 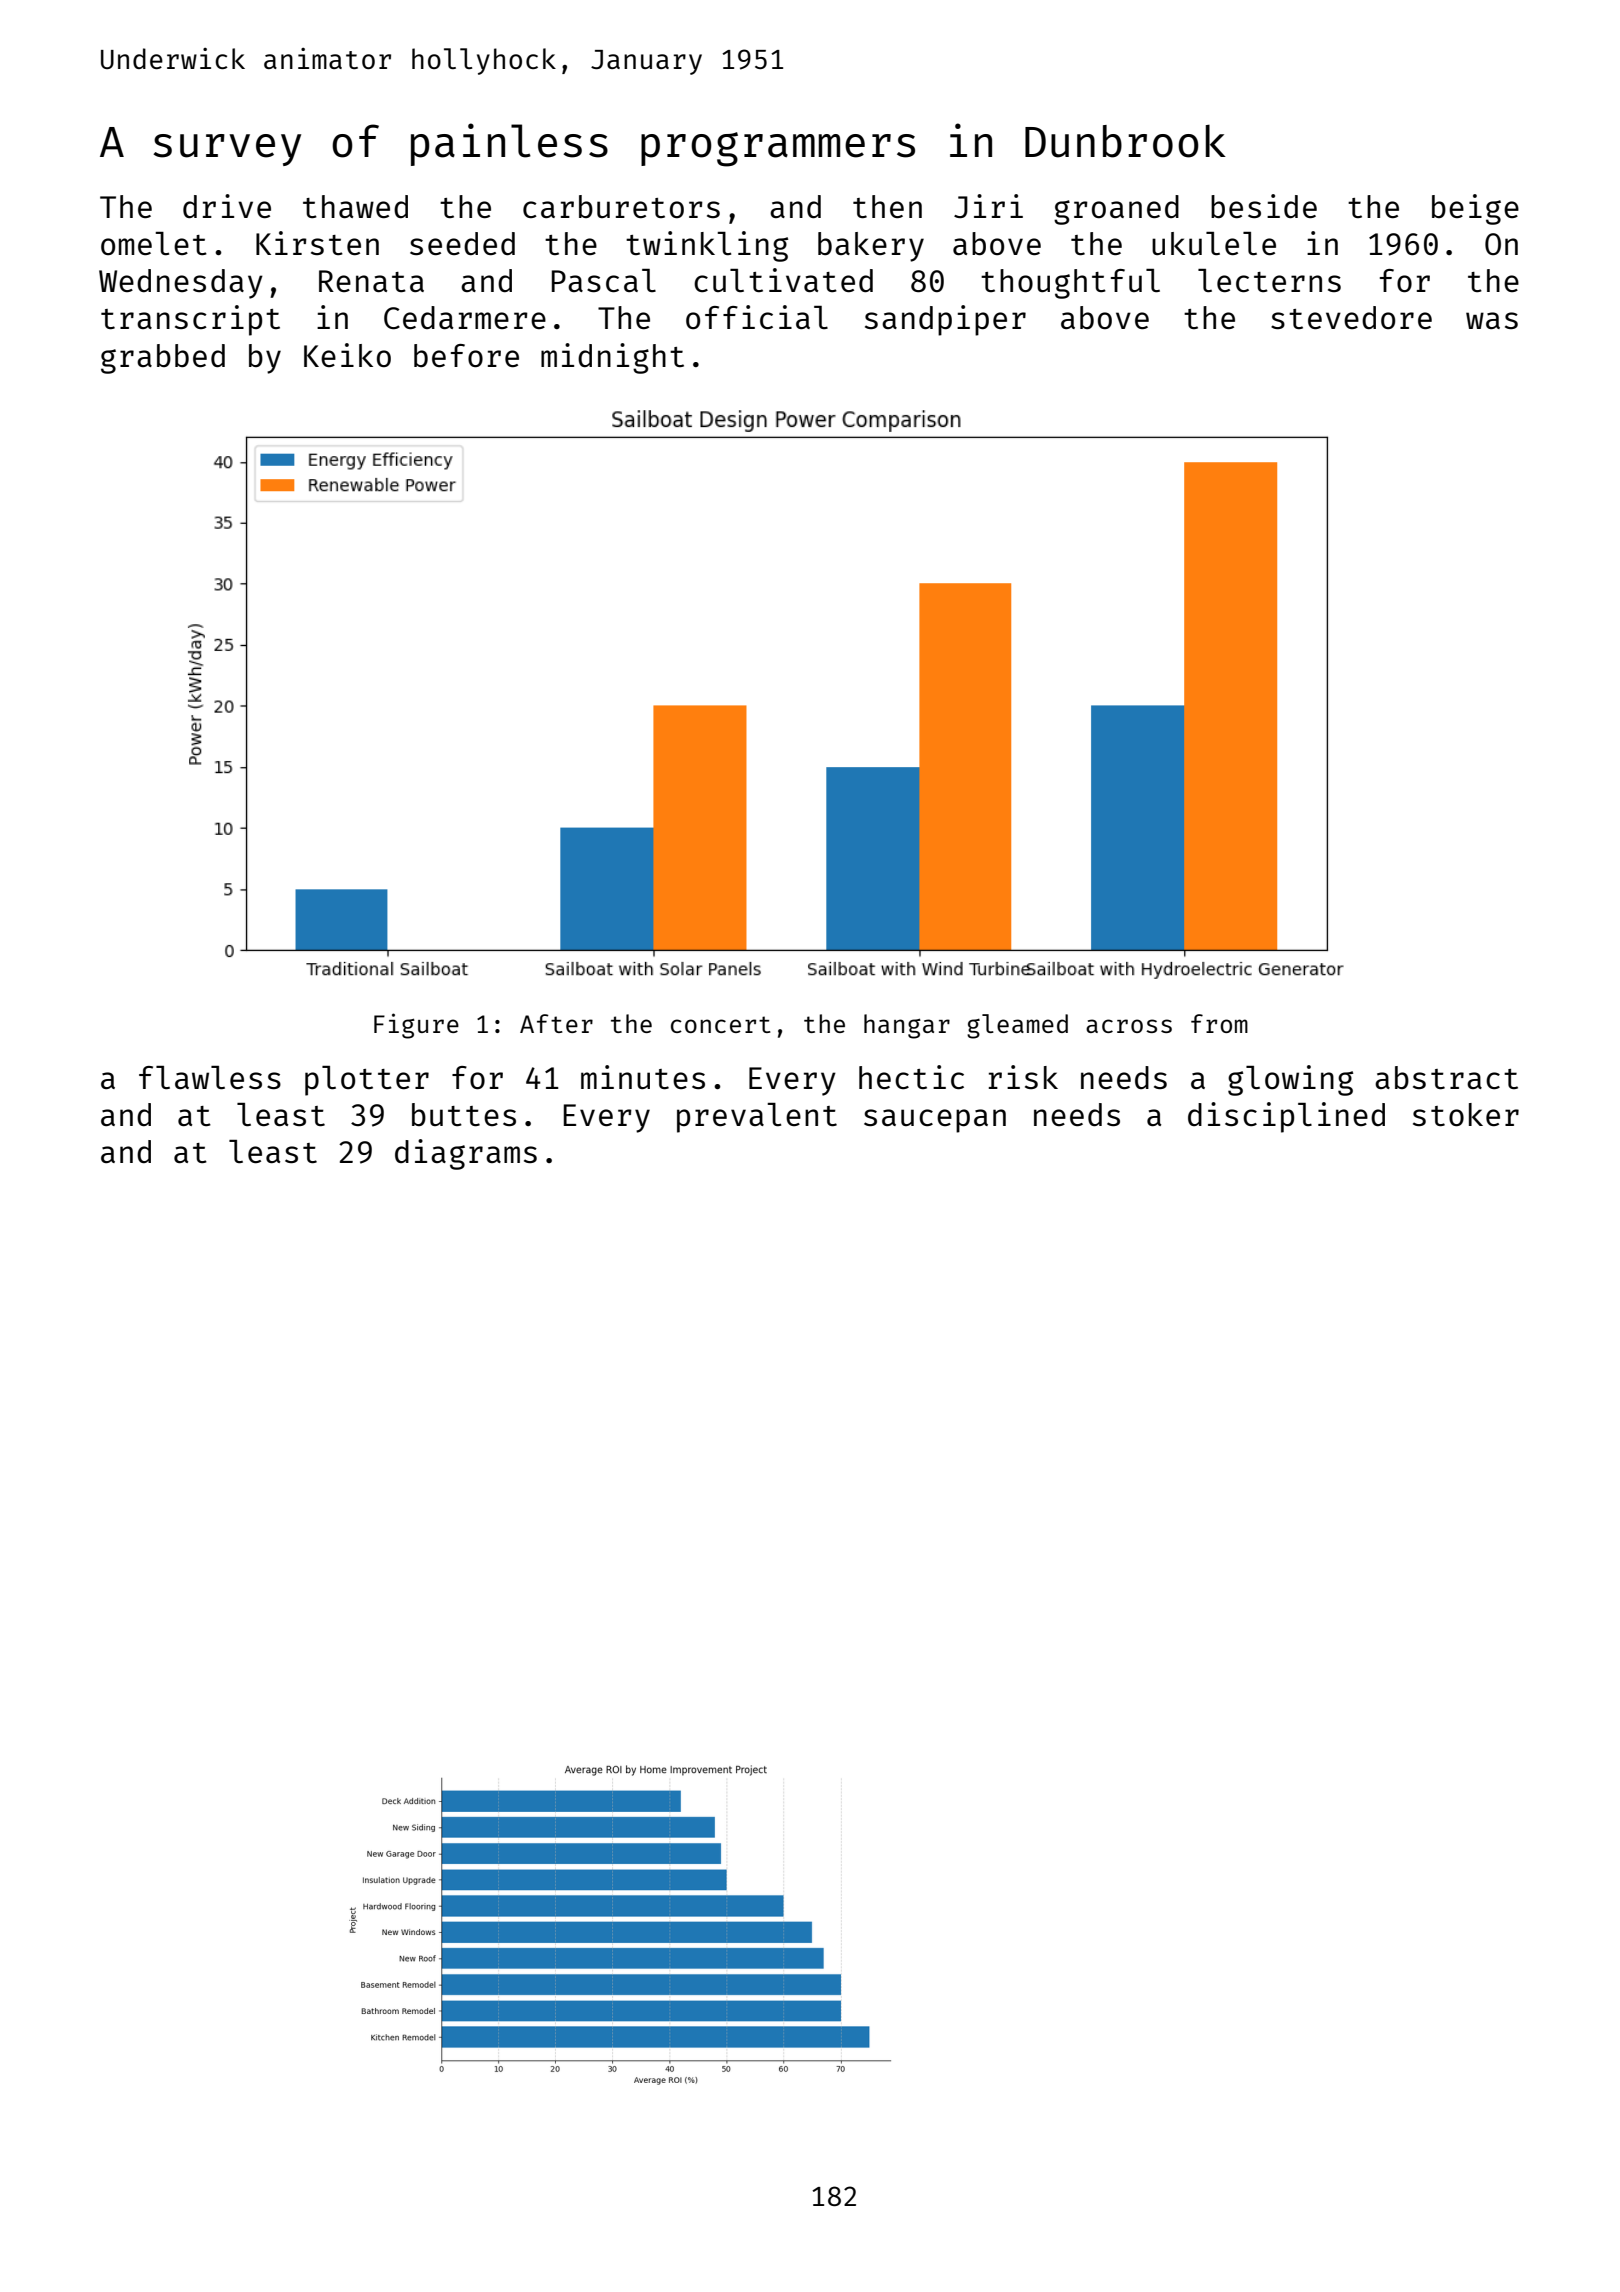 What do you see at coordinates (210, 1077) in the screenshot?
I see `flawless` at bounding box center [210, 1077].
